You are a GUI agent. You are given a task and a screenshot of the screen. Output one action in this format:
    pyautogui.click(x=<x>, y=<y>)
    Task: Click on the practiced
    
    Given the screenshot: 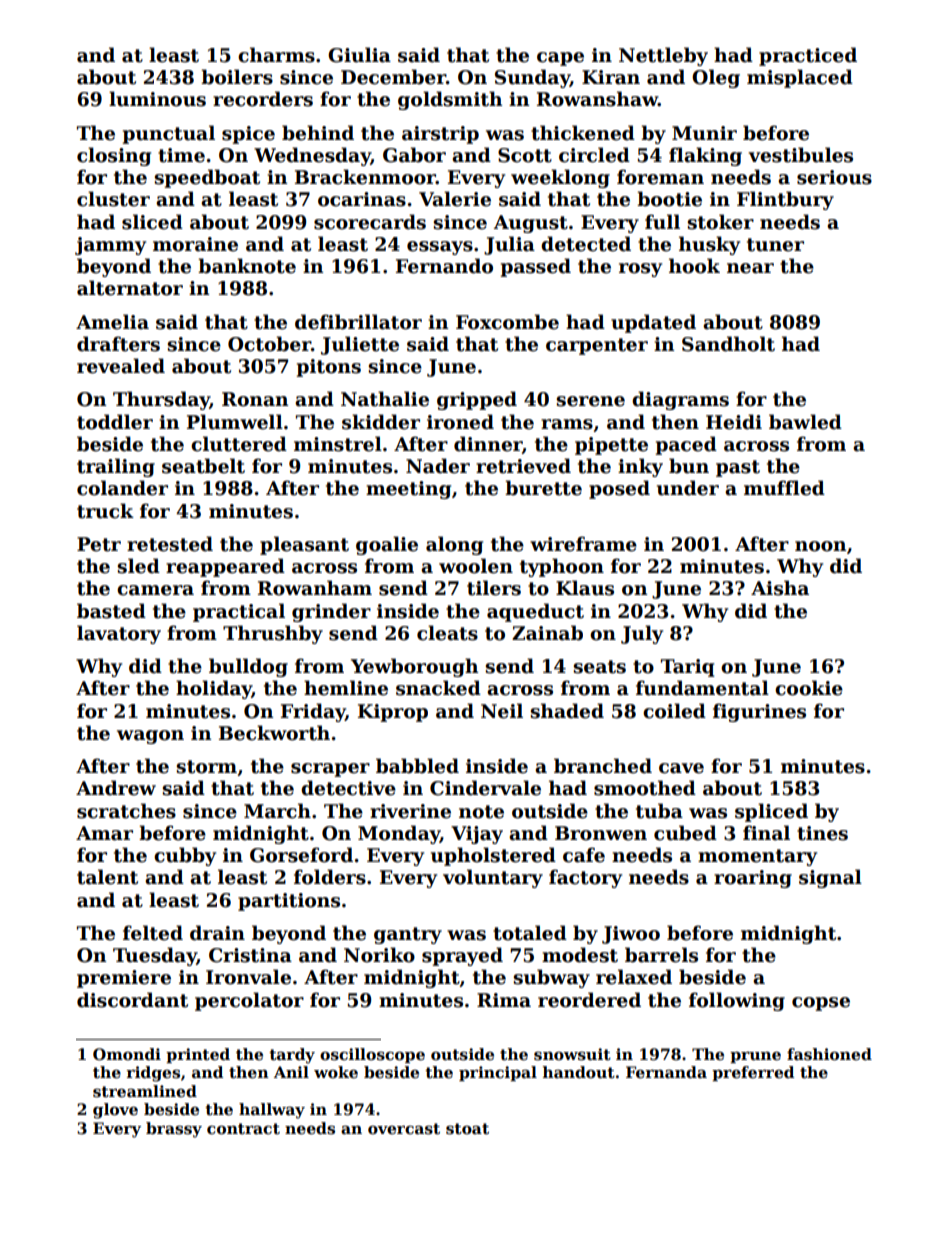 What is the action you would take?
    pyautogui.click(x=808, y=56)
